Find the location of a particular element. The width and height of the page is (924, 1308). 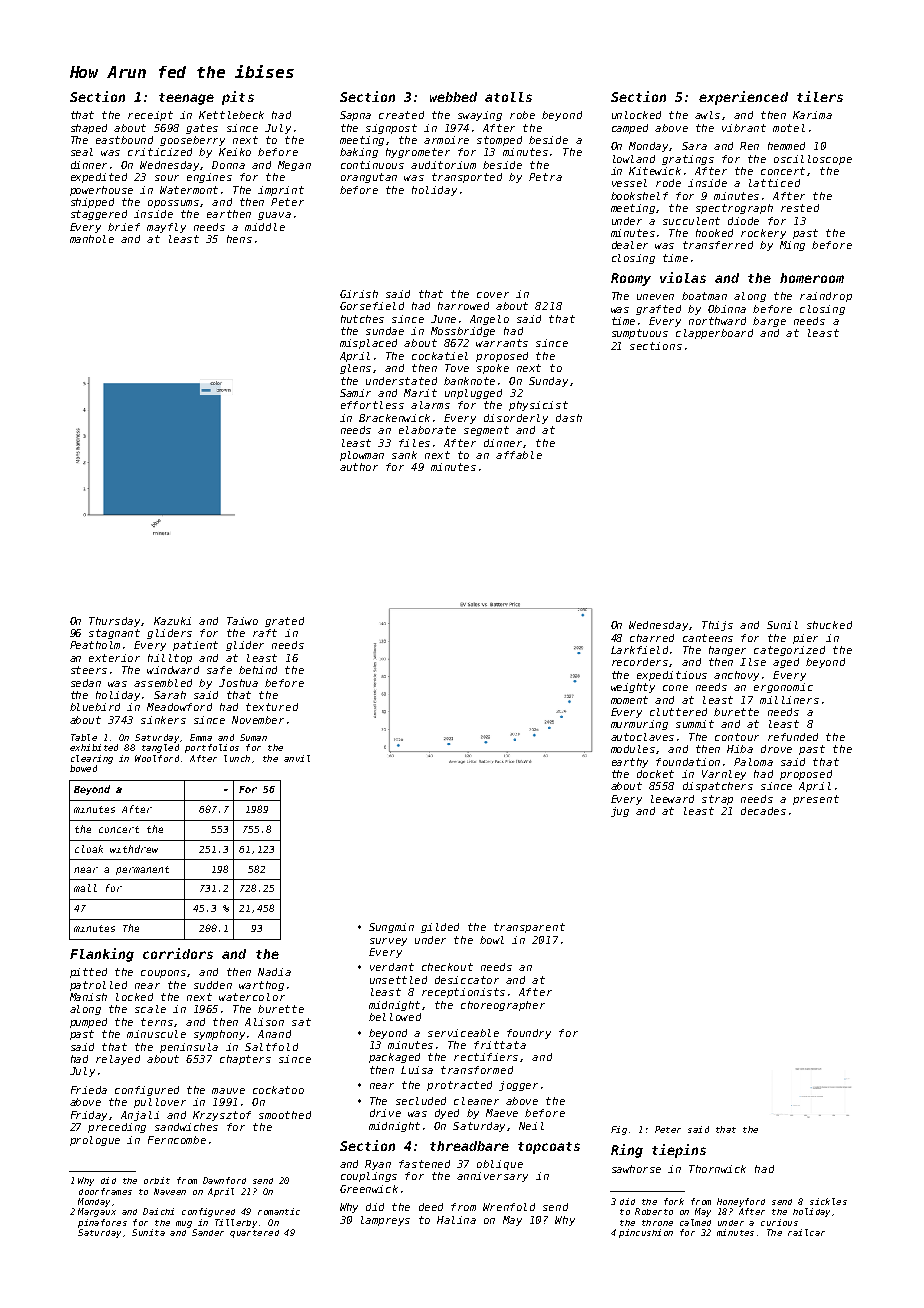

dash is located at coordinates (569, 418).
